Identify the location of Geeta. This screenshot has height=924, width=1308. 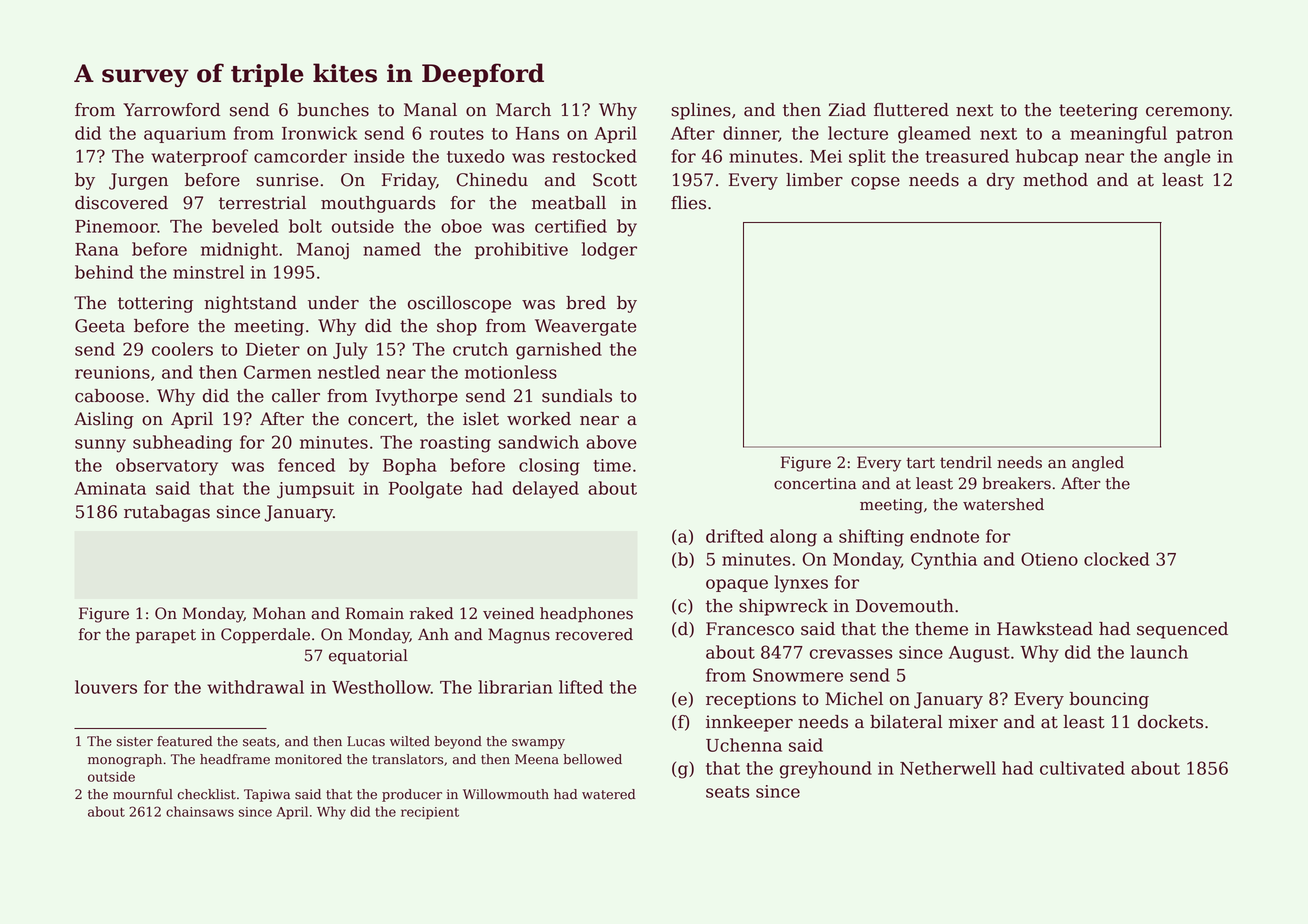
(100, 326).
